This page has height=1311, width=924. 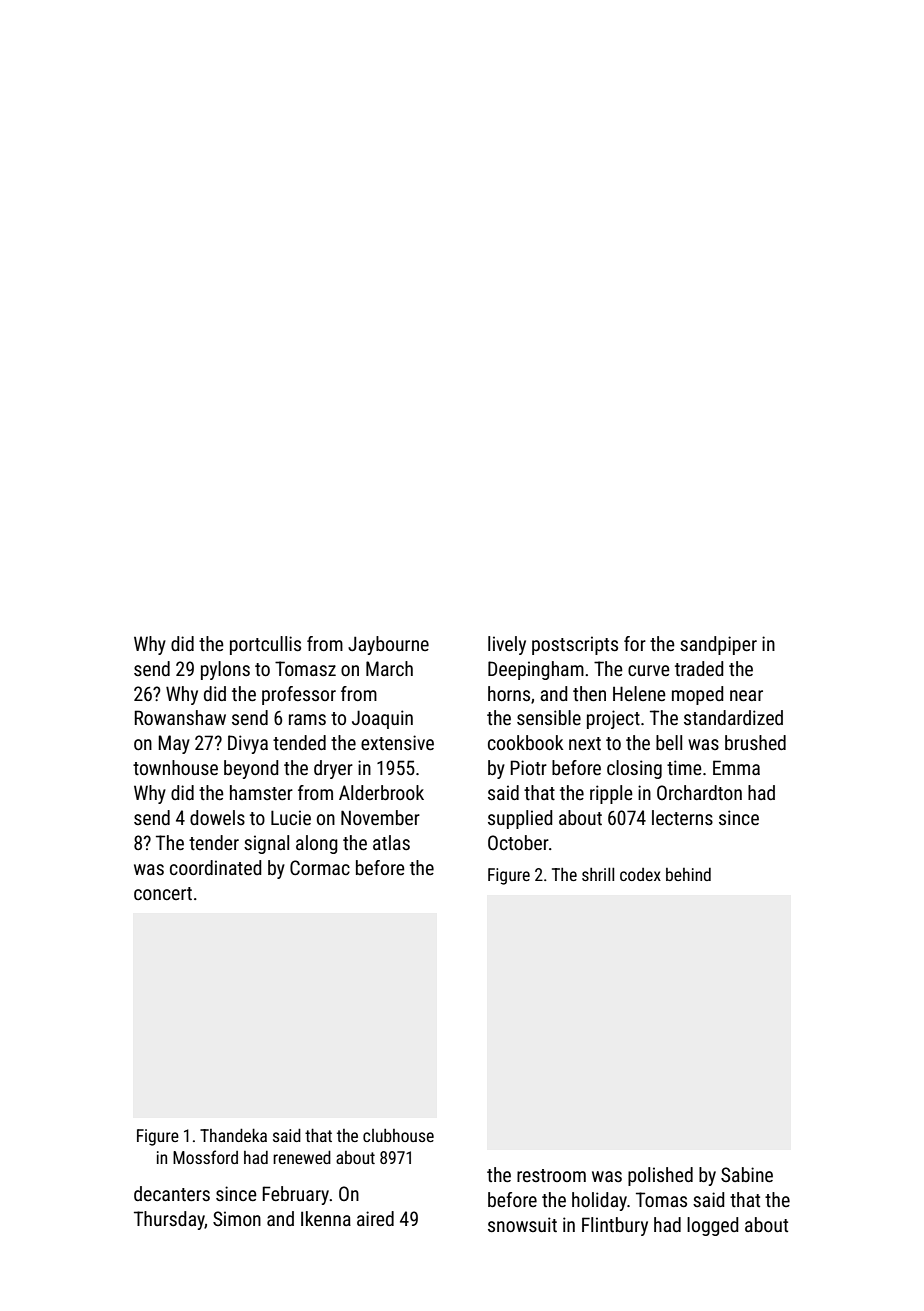 I want to click on Jaybourne, so click(x=388, y=645).
